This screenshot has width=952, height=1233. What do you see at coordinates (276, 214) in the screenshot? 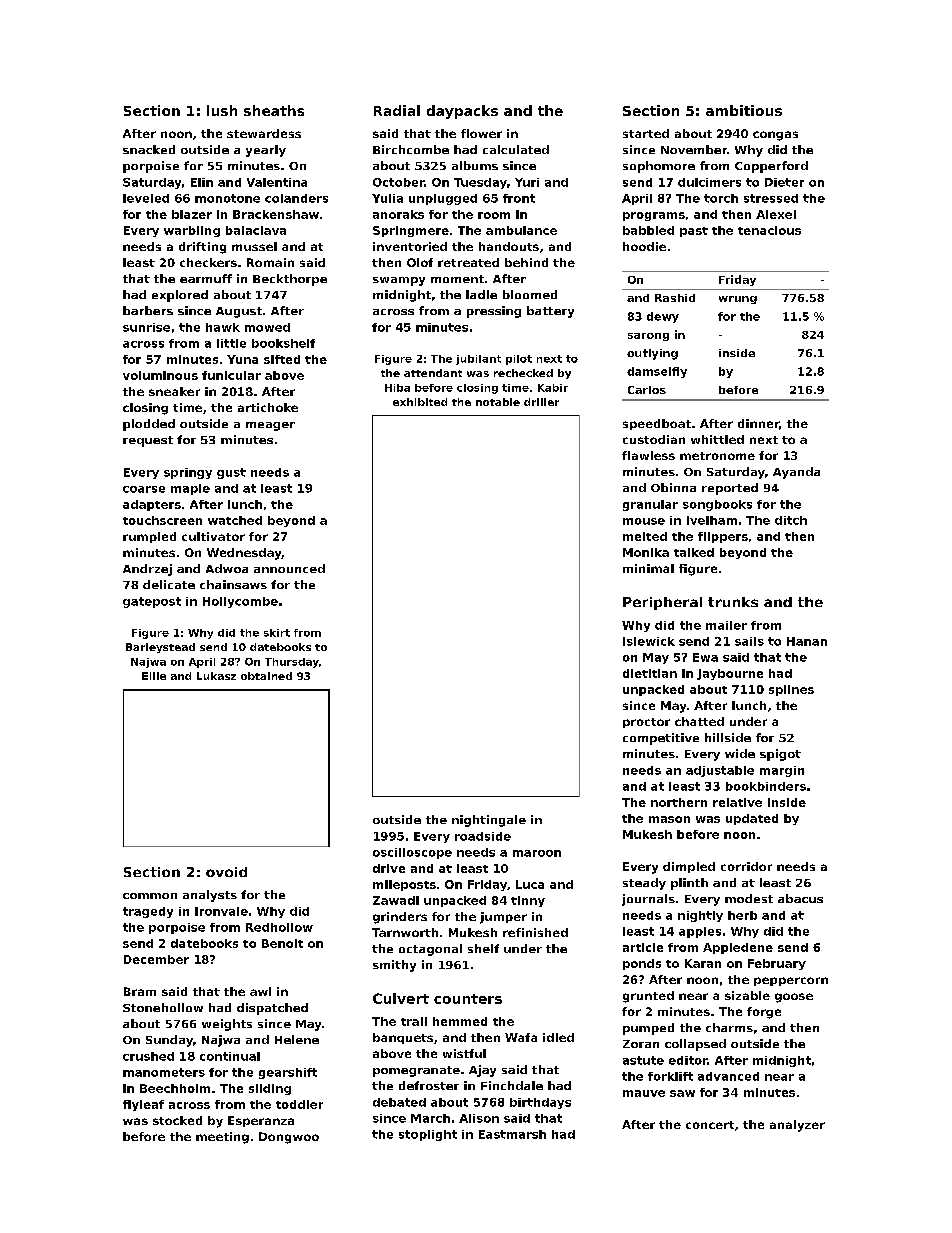
I see `Brackenshaw` at bounding box center [276, 214].
